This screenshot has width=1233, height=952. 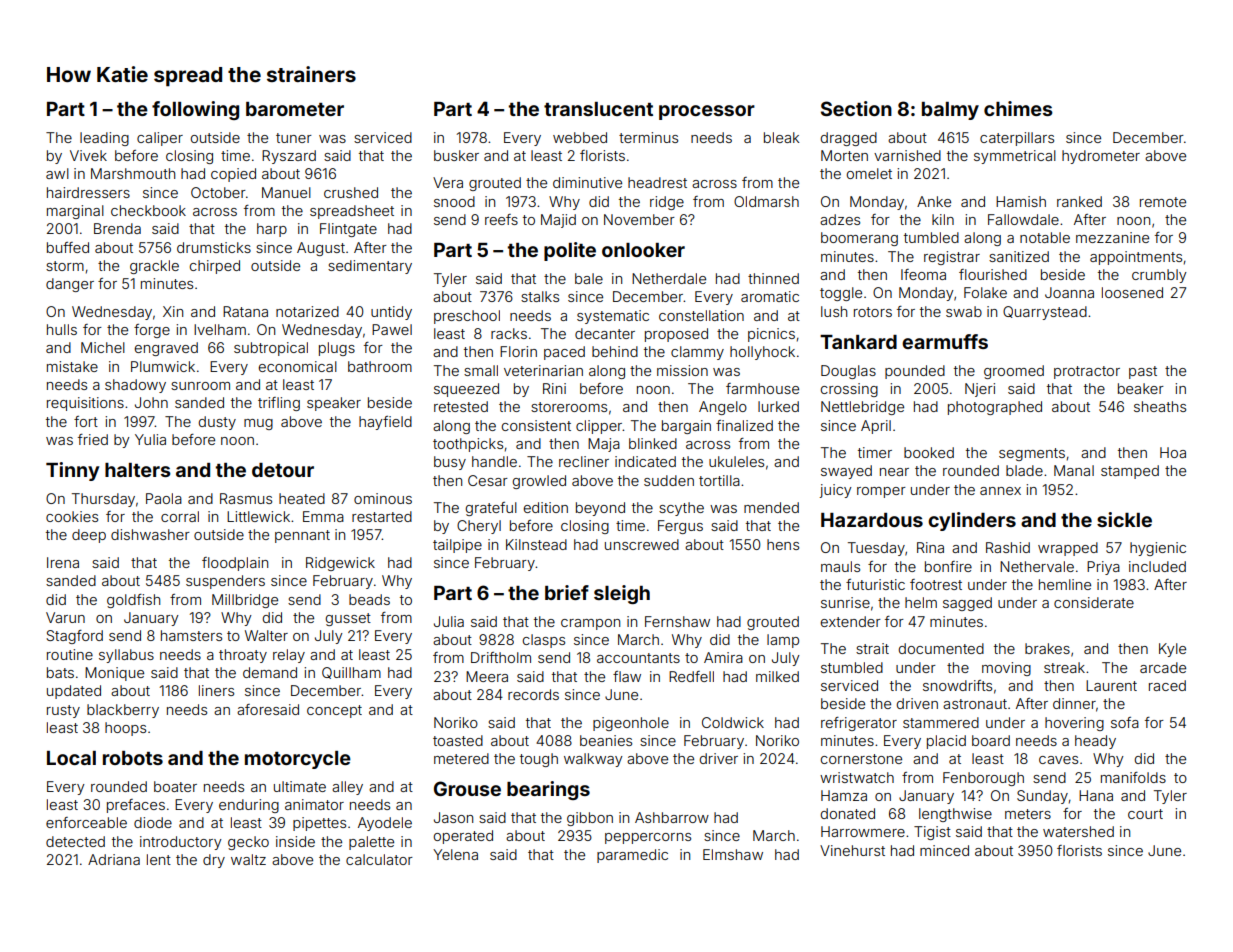 I want to click on Yelena, so click(x=455, y=854).
